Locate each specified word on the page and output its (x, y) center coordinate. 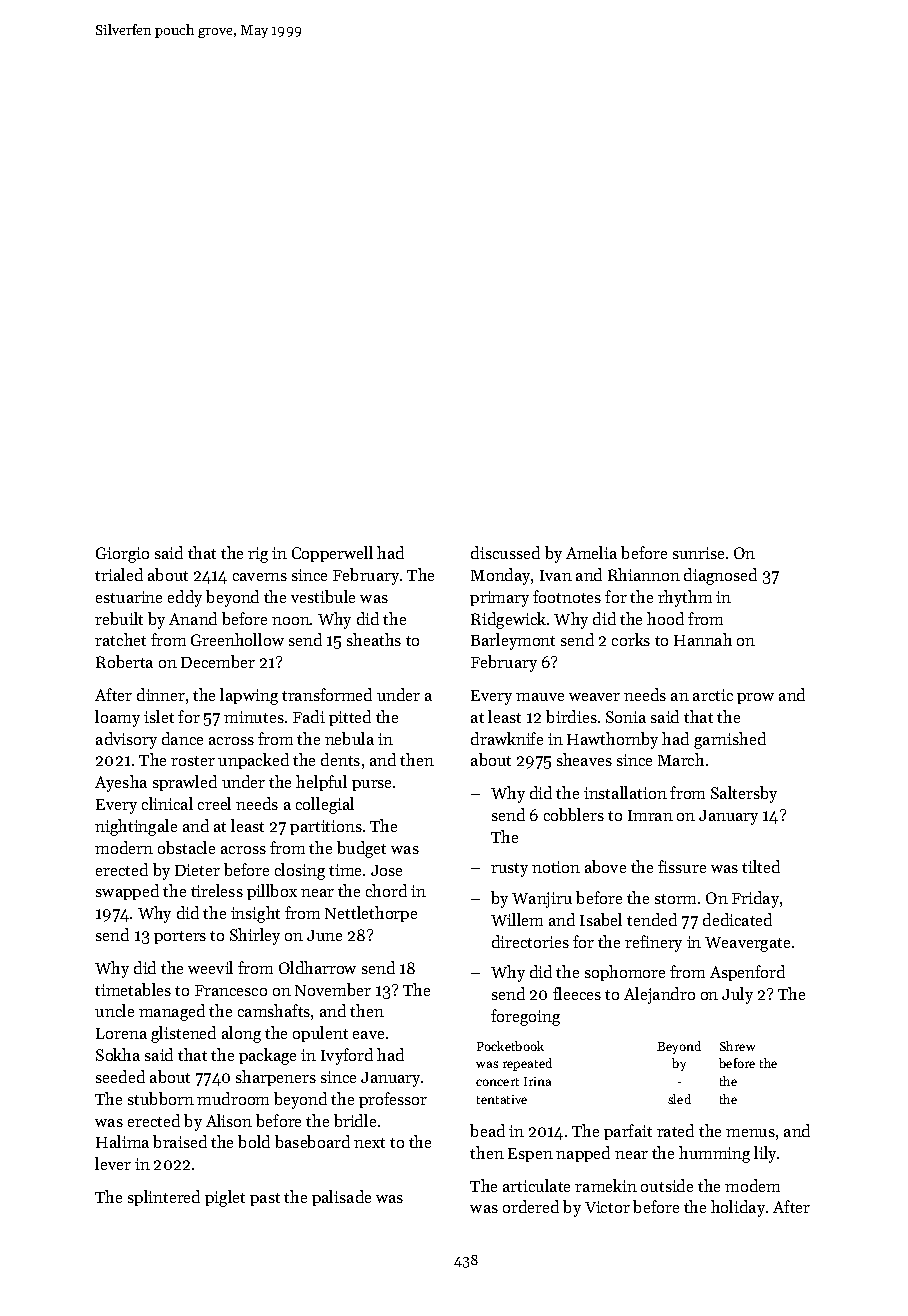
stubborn (161, 1098)
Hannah (703, 639)
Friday (755, 899)
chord (386, 890)
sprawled (185, 783)
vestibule (323, 596)
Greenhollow (237, 639)
